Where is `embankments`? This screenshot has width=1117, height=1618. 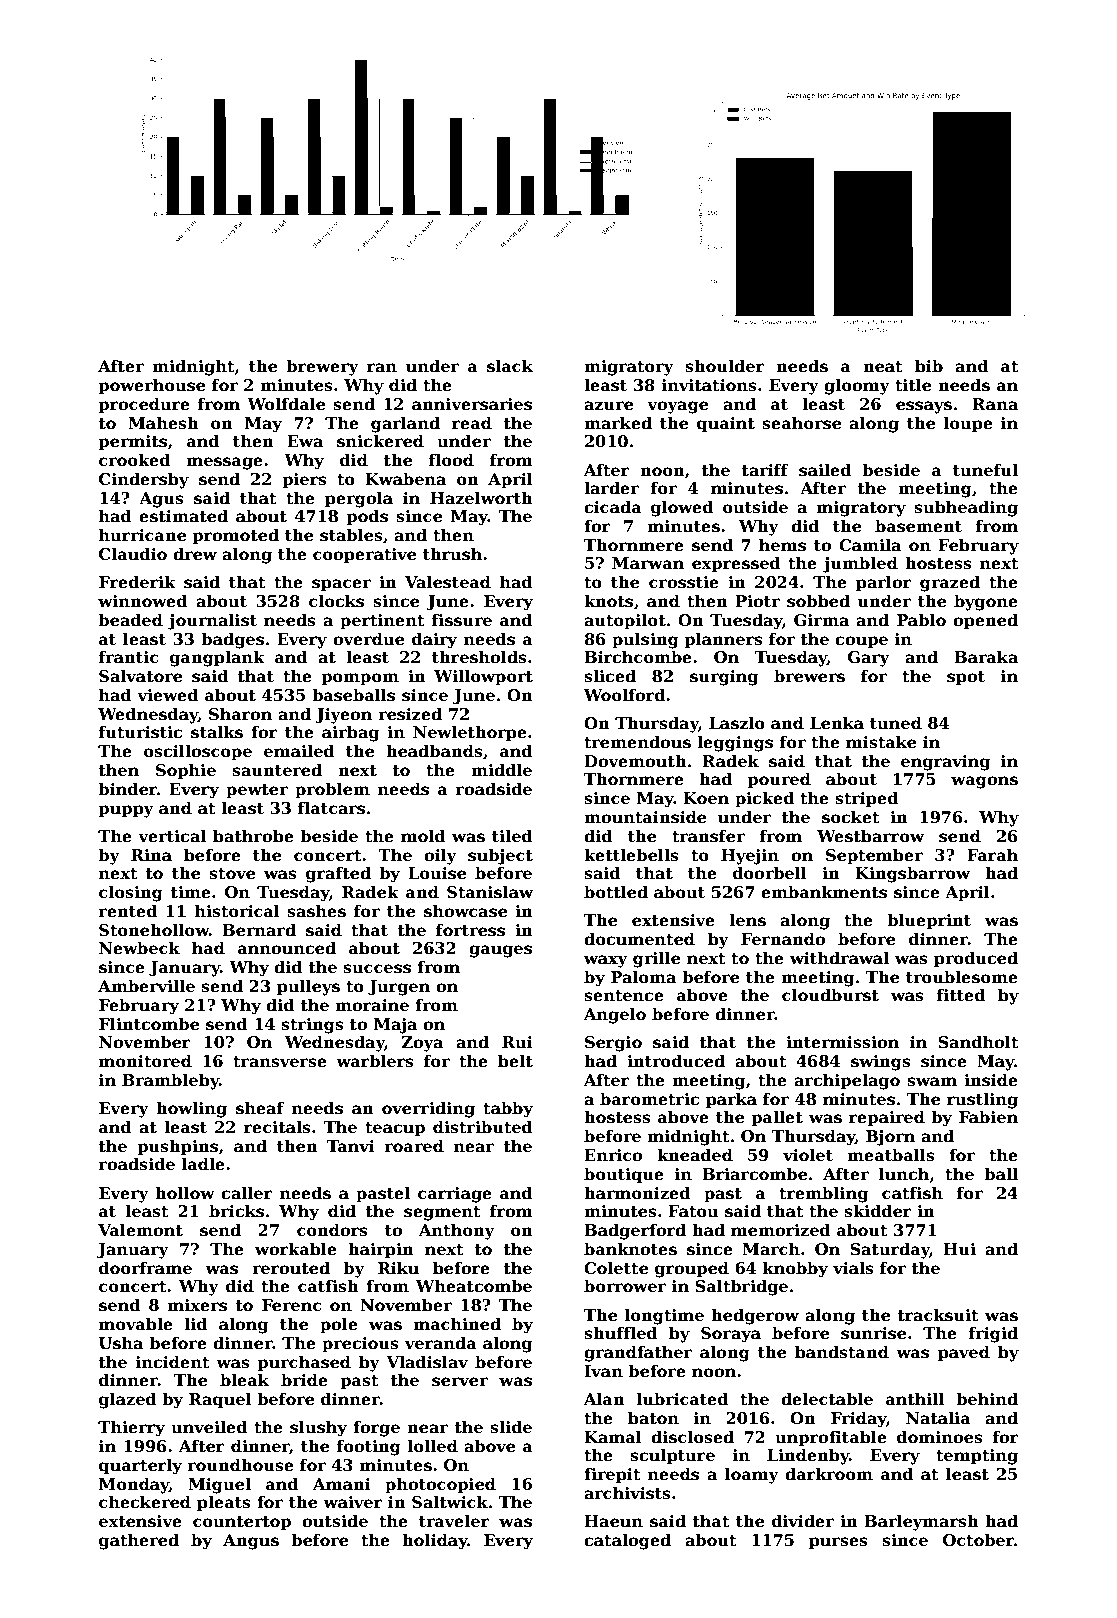 embankments is located at coordinates (824, 892).
